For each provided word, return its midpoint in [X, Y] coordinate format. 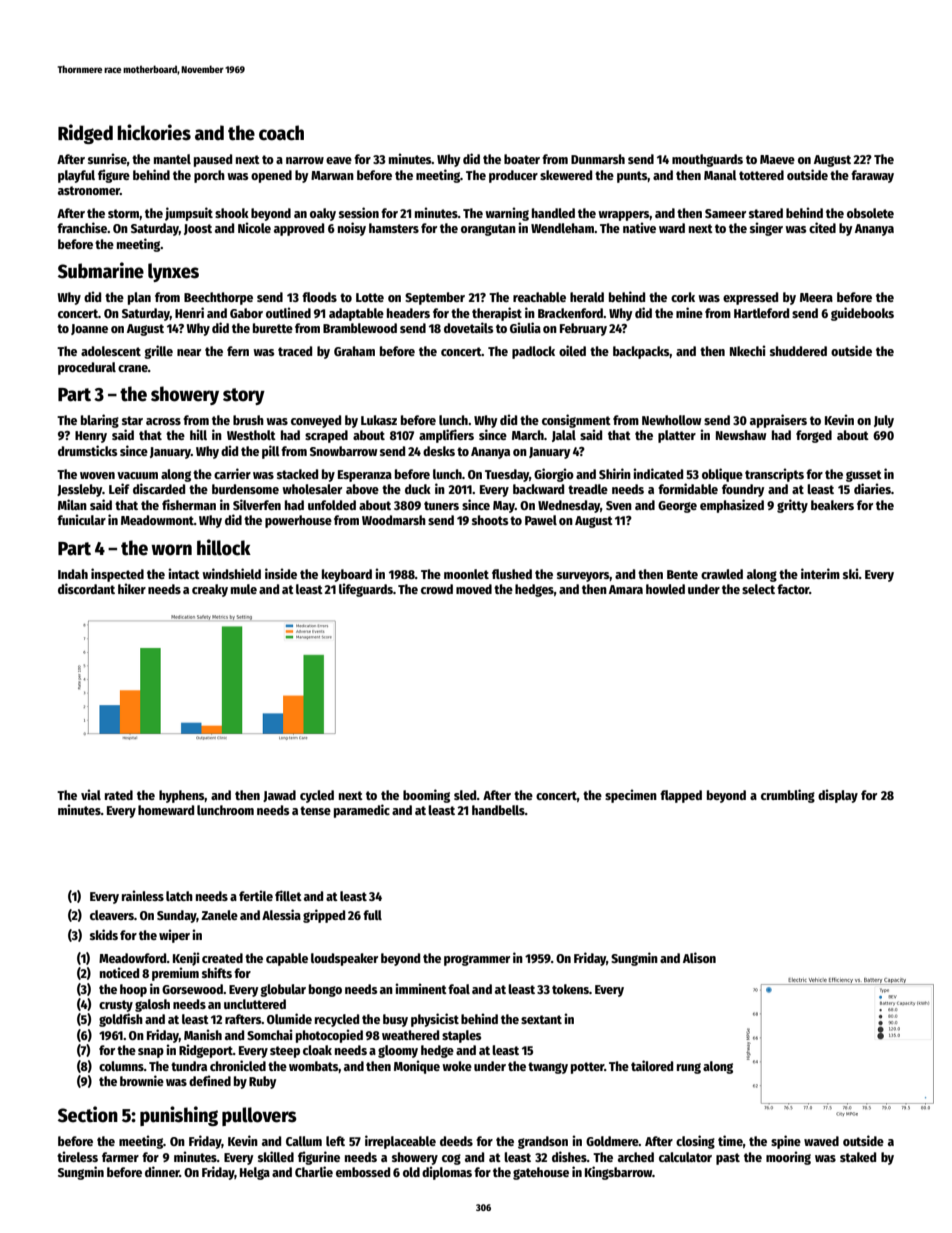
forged [814, 436]
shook [232, 213]
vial [91, 794]
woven [97, 475]
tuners [441, 505]
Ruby [263, 1082]
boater [522, 159]
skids [104, 934]
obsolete [870, 213]
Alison [699, 957]
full [372, 915]
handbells [498, 810]
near [189, 352]
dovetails [468, 327]
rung [689, 1068]
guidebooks [862, 314]
